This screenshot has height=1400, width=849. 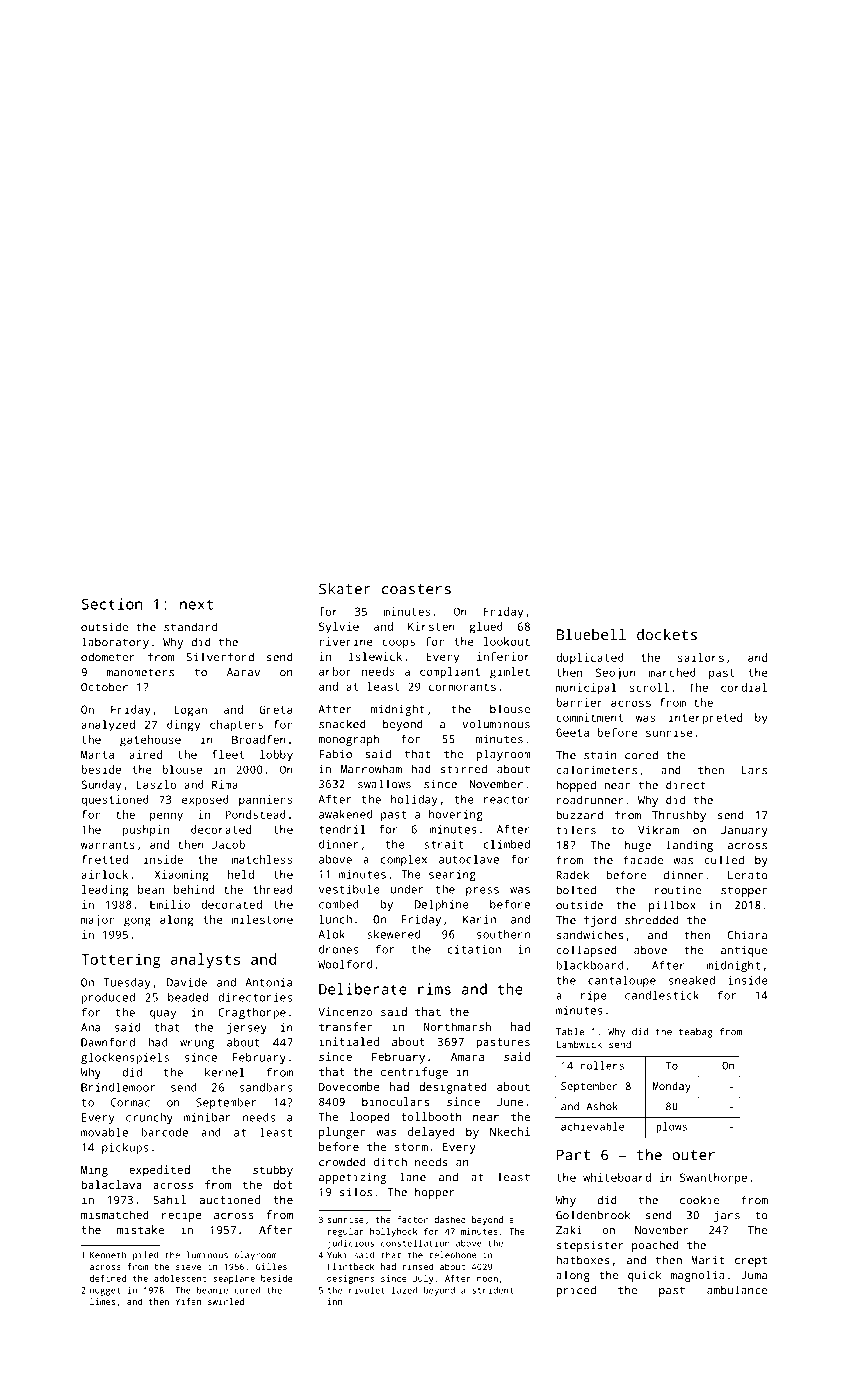 I want to click on ripe, so click(x=594, y=996).
